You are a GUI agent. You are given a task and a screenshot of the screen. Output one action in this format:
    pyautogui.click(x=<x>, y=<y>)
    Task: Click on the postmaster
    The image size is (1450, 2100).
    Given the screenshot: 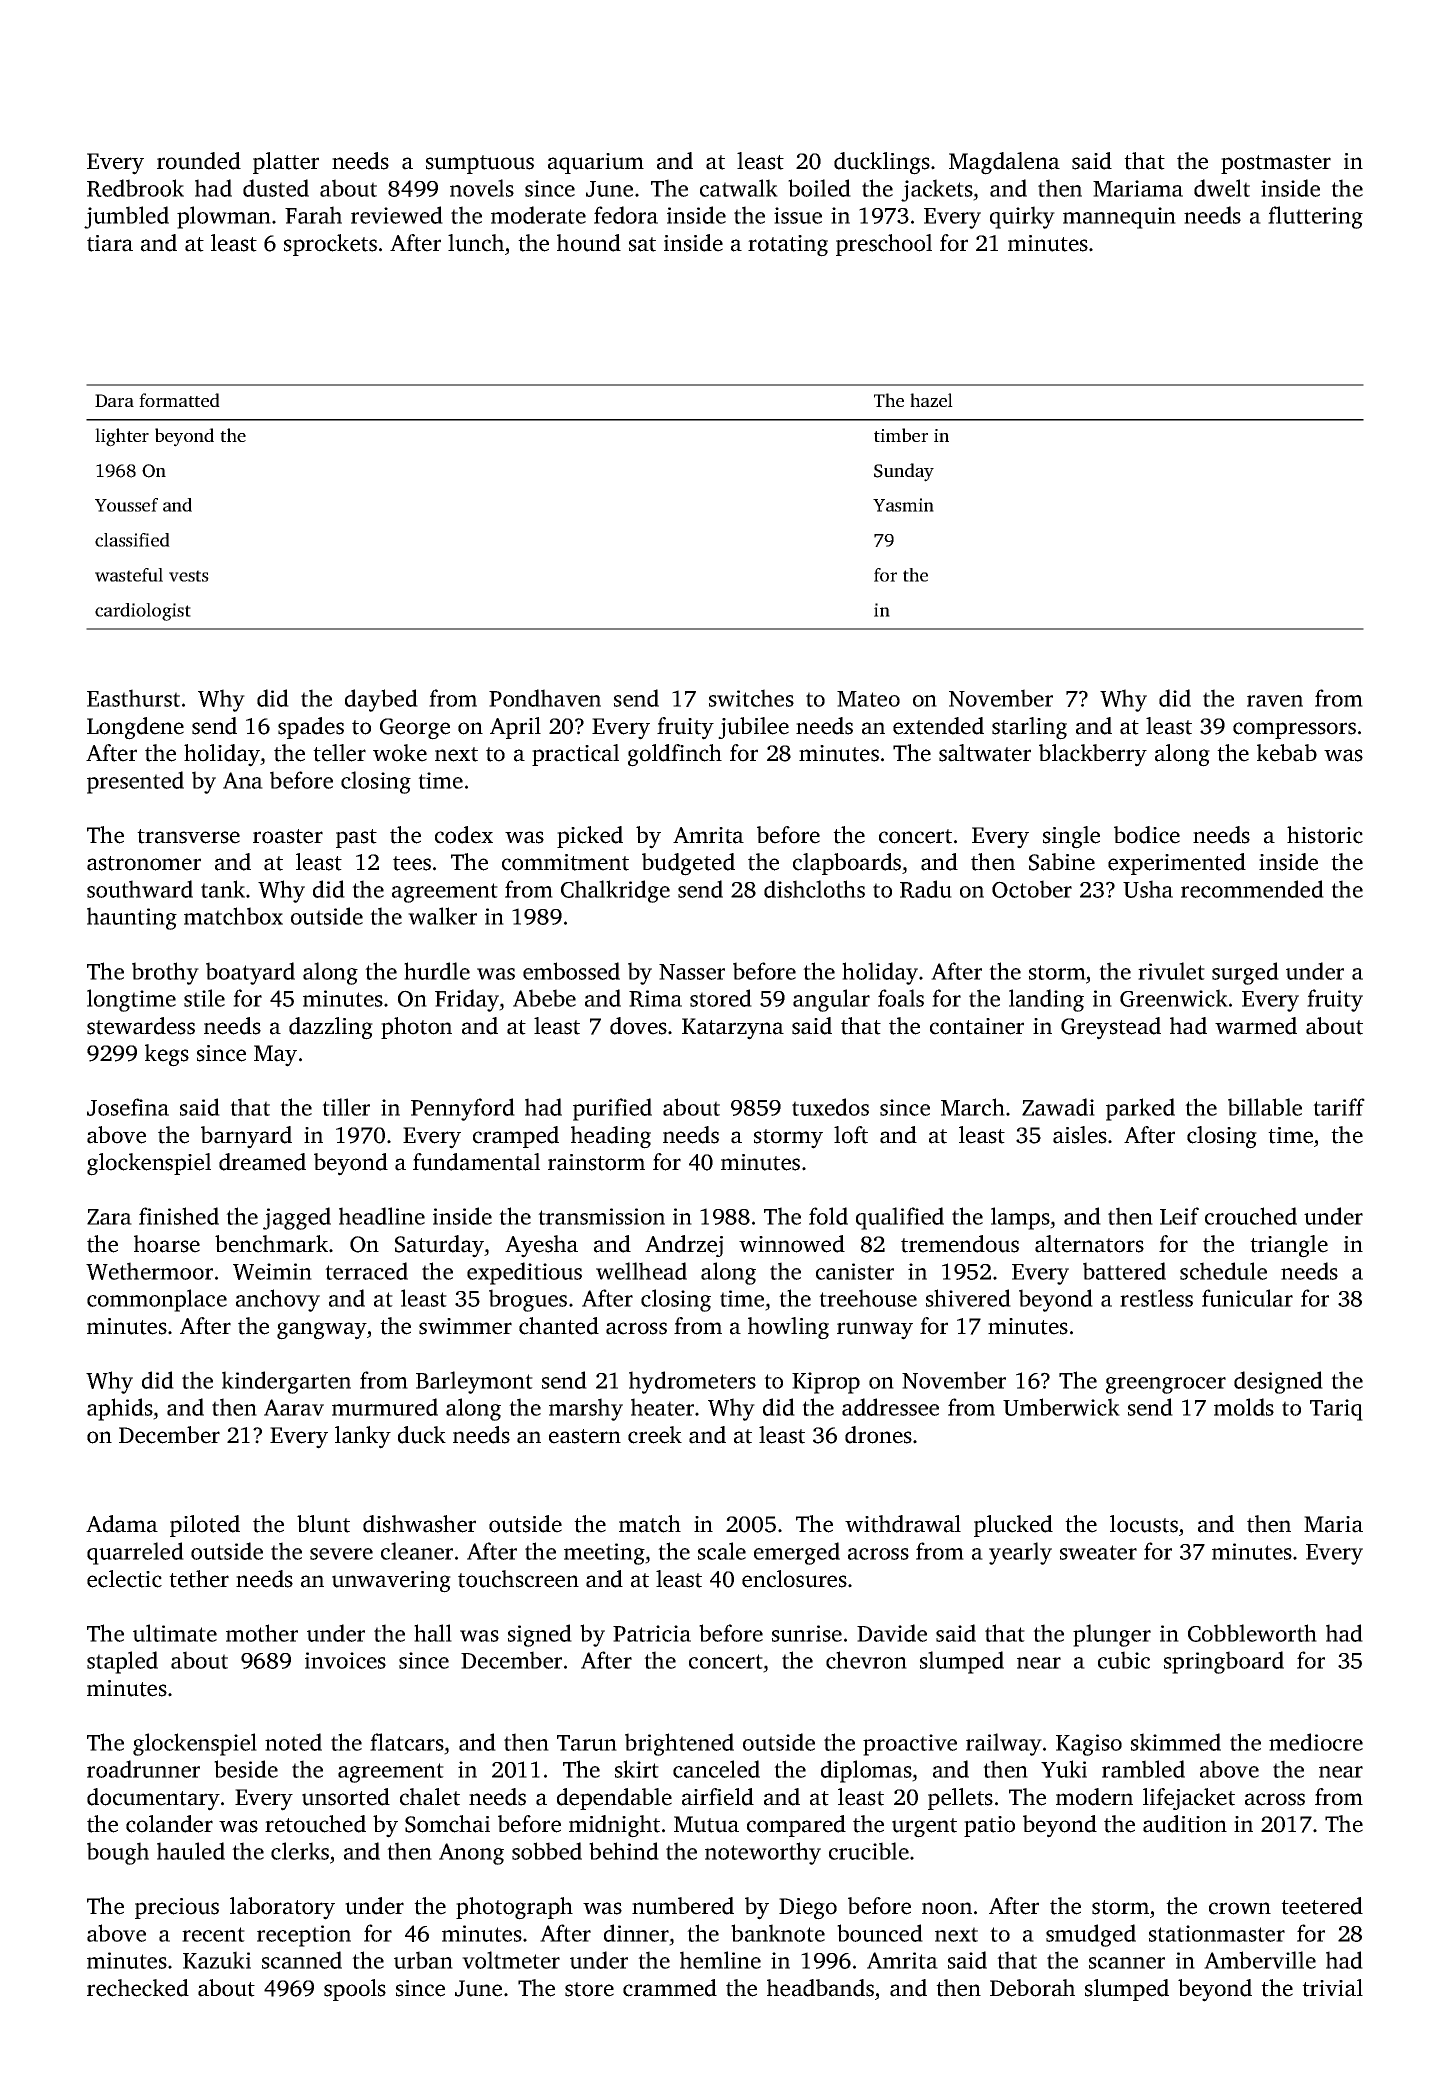 What is the action you would take?
    pyautogui.click(x=1276, y=164)
